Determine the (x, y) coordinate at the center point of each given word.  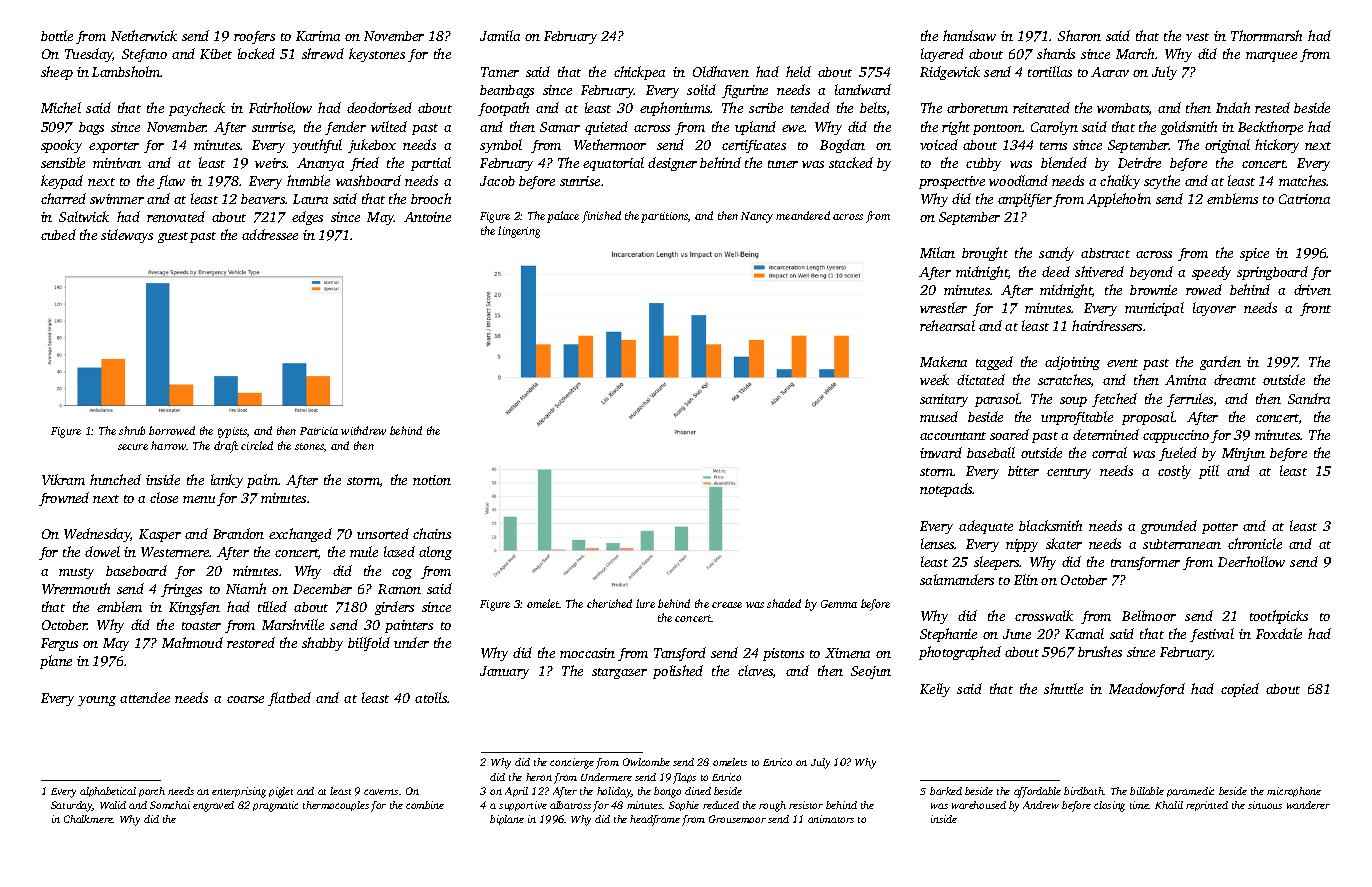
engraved (213, 806)
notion (432, 480)
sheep (57, 73)
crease (727, 605)
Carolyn (1054, 128)
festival (1212, 635)
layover (1214, 309)
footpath (503, 109)
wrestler (943, 307)
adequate (986, 527)
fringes (181, 590)
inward (941, 452)
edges (307, 218)
